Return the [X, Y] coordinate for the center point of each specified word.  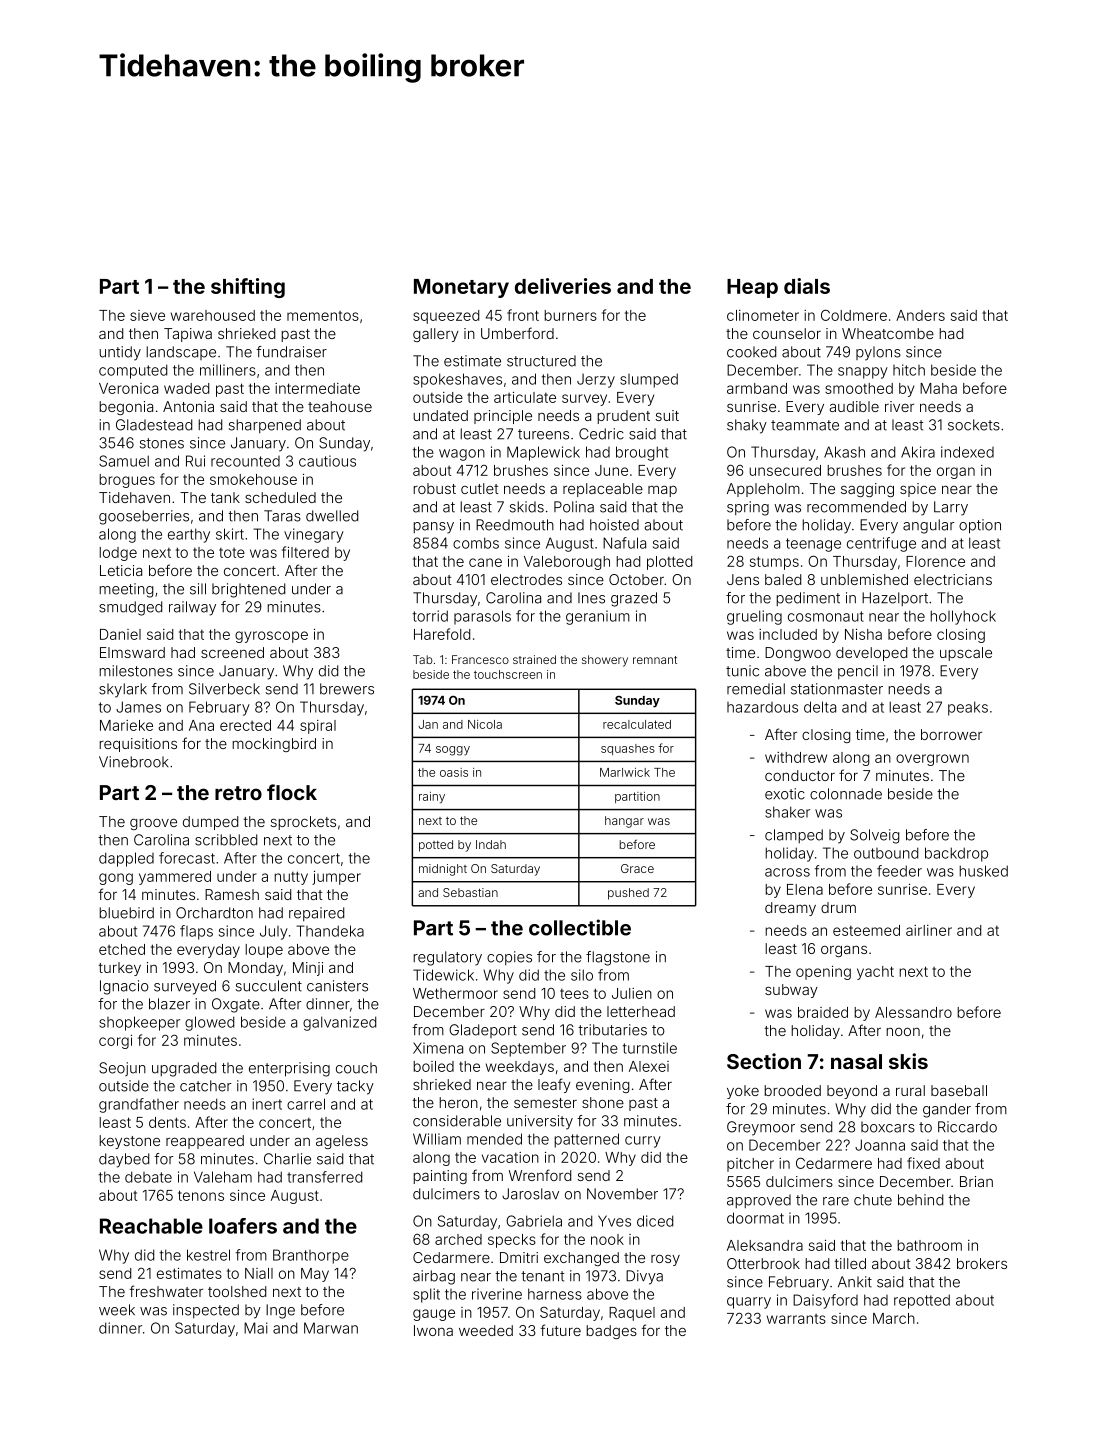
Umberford [517, 333]
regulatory [447, 958]
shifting [248, 288]
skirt [230, 534]
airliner [929, 930]
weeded [486, 1330]
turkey [119, 969]
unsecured [785, 470]
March [894, 1318]
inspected [206, 1311]
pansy [433, 528]
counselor [787, 333]
